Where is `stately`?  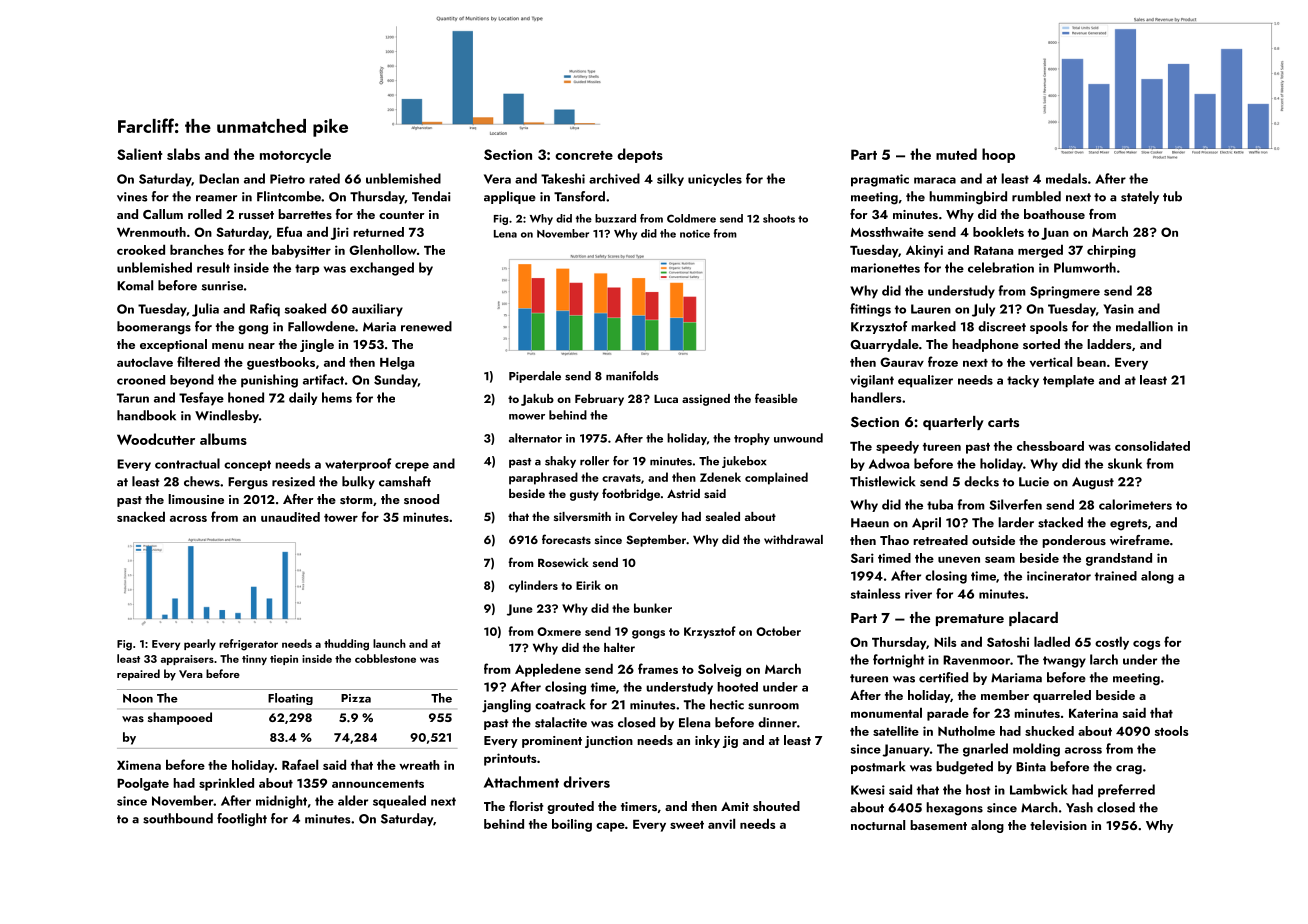 stately is located at coordinates (1140, 197).
